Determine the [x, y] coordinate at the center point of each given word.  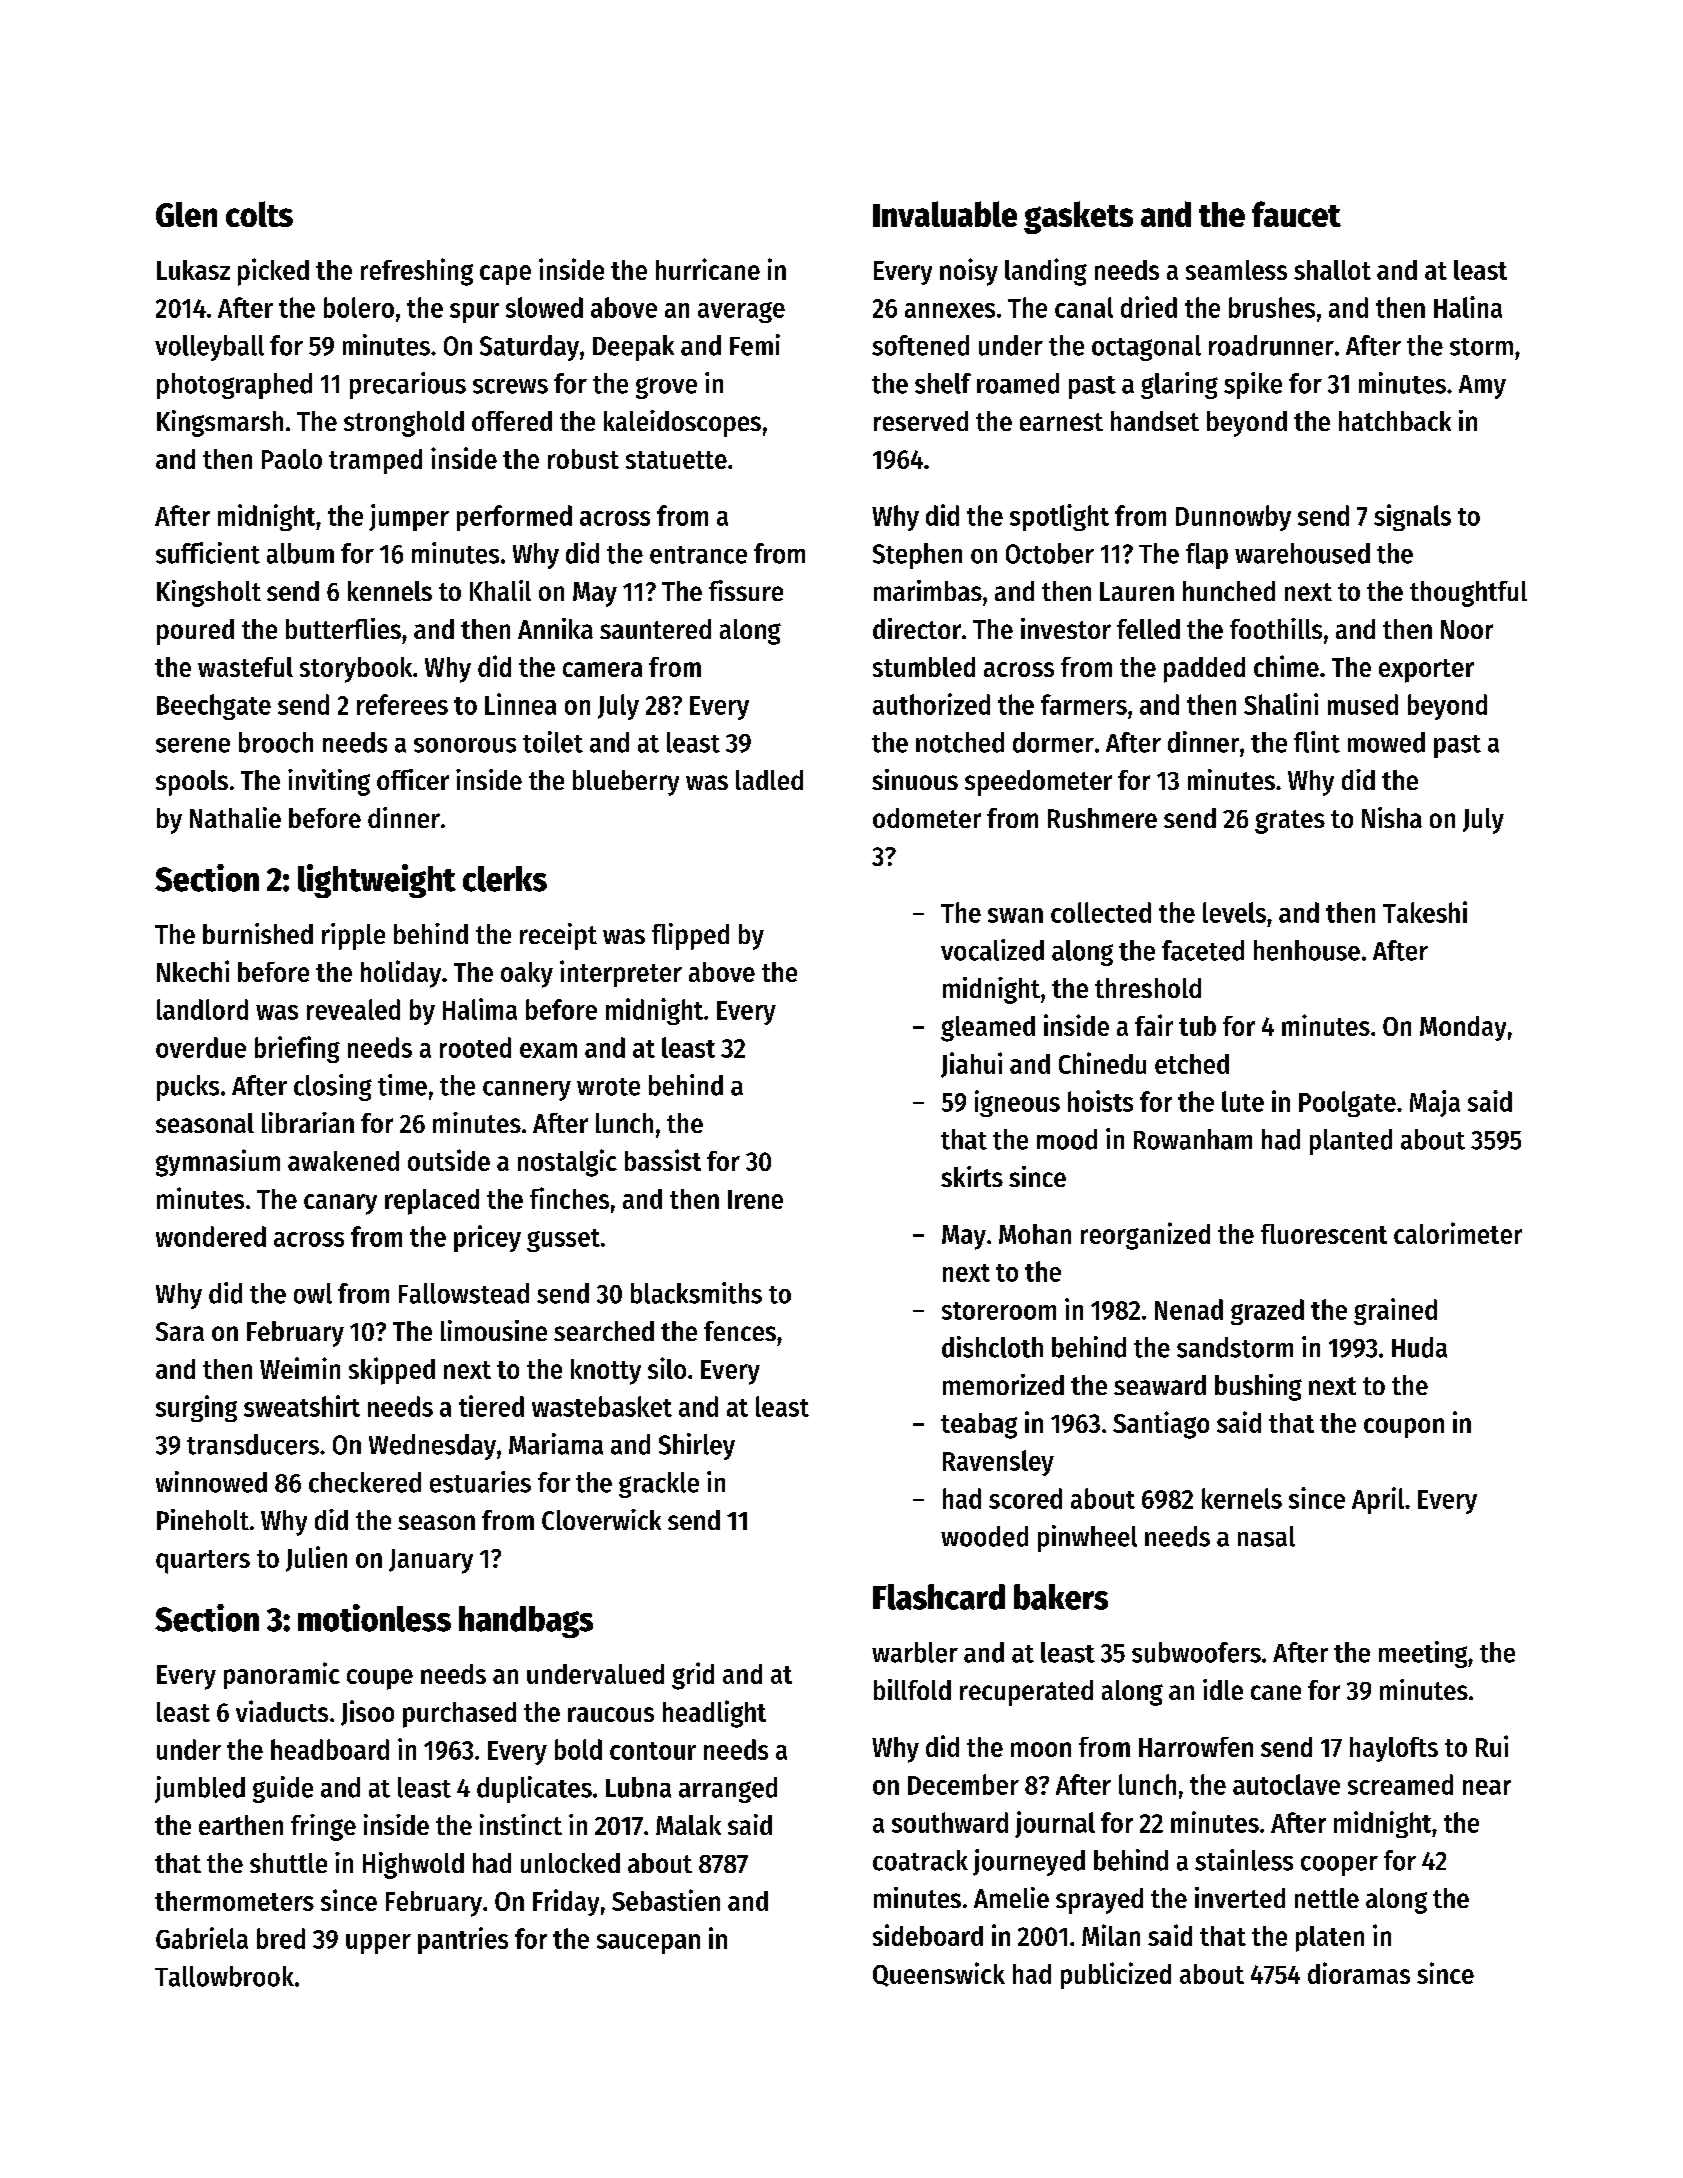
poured [195, 632]
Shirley [697, 1446]
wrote [608, 1087]
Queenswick [939, 1974]
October [1050, 553]
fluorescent [1324, 1234]
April [1378, 1500]
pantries [463, 1940]
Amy [1482, 387]
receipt [558, 936]
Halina [1468, 307]
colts [259, 214]
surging [196, 1408]
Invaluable [945, 214]
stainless [1244, 1860]
